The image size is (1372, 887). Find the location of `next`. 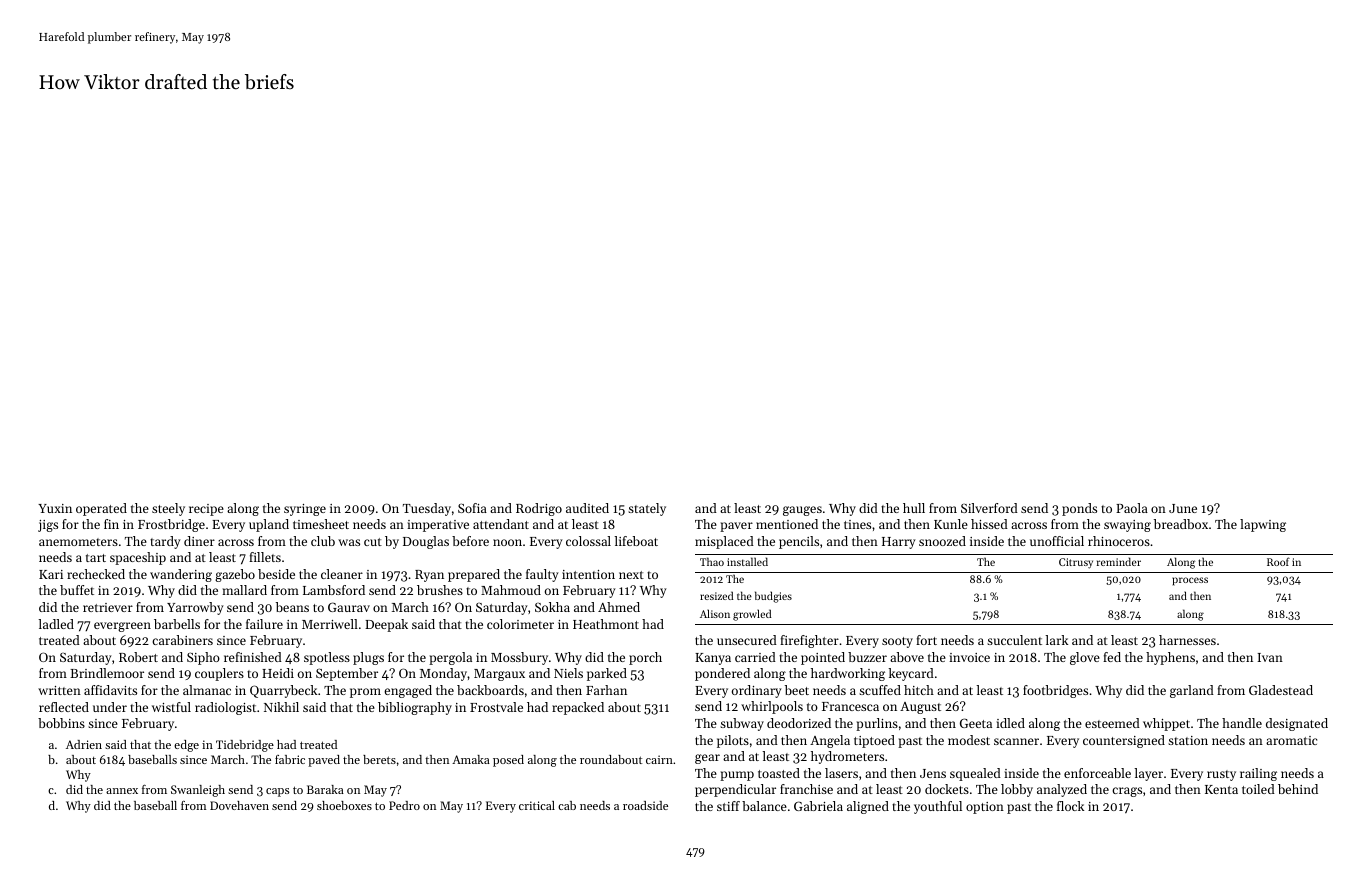

next is located at coordinates (631, 575).
